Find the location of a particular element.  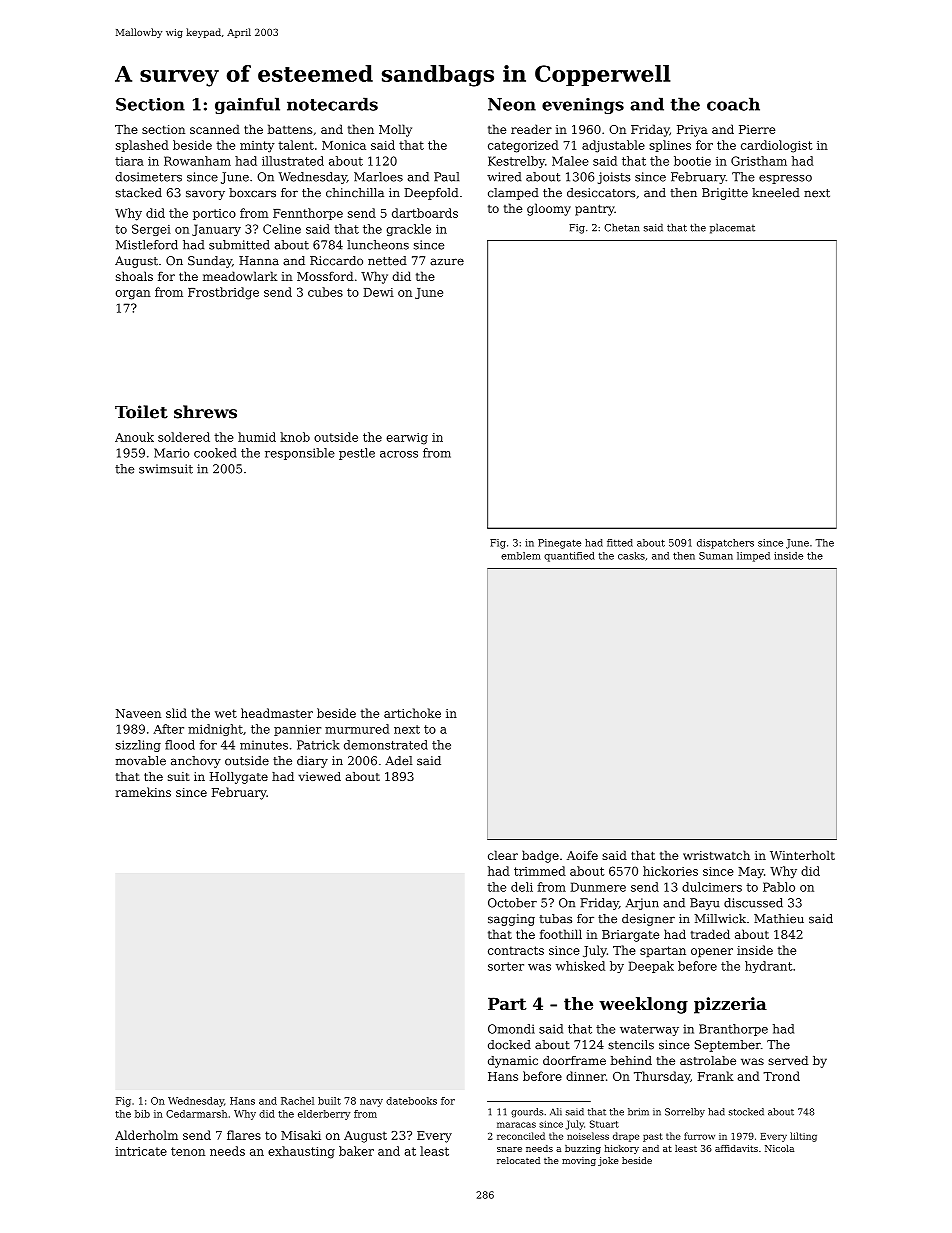

artichoke is located at coordinates (412, 713).
